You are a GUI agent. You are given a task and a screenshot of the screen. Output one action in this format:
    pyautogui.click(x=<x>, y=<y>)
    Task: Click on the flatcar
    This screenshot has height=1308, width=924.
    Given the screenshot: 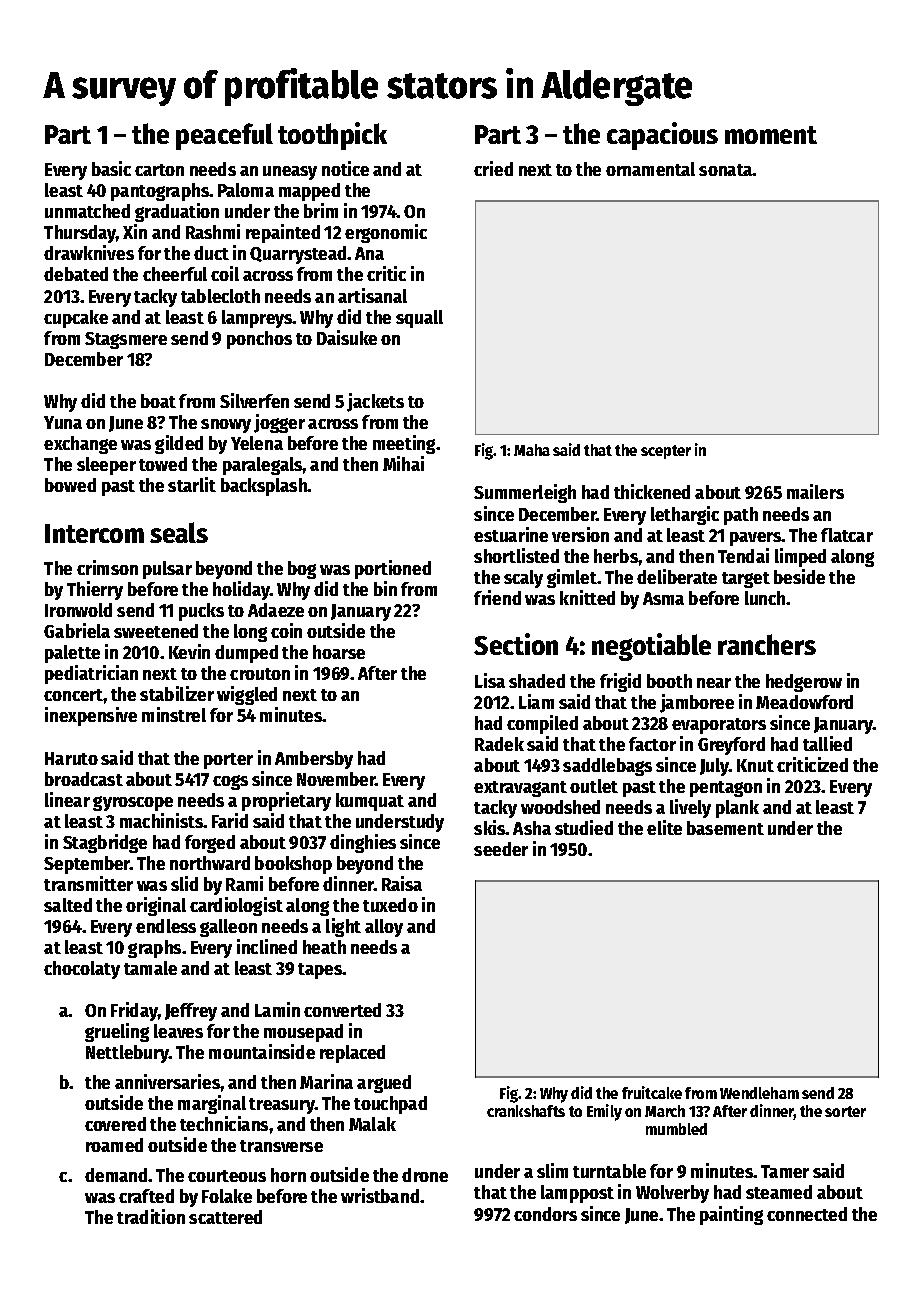 What is the action you would take?
    pyautogui.click(x=847, y=535)
